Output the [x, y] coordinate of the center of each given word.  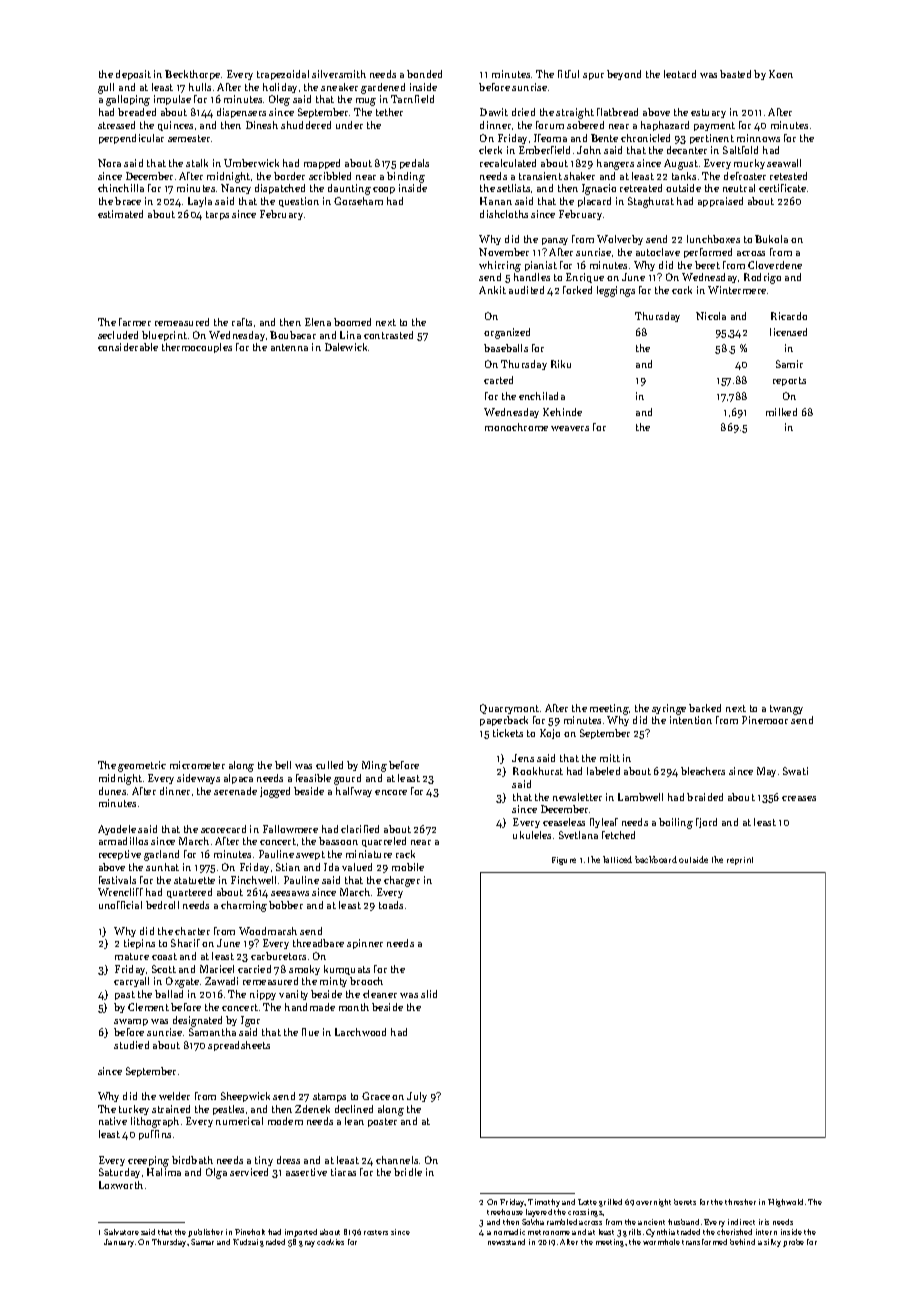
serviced [249, 1172]
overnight [653, 1203]
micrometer [197, 765]
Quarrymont [509, 709]
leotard [680, 74]
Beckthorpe [192, 75]
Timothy [544, 1203]
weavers [570, 428]
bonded [424, 74]
